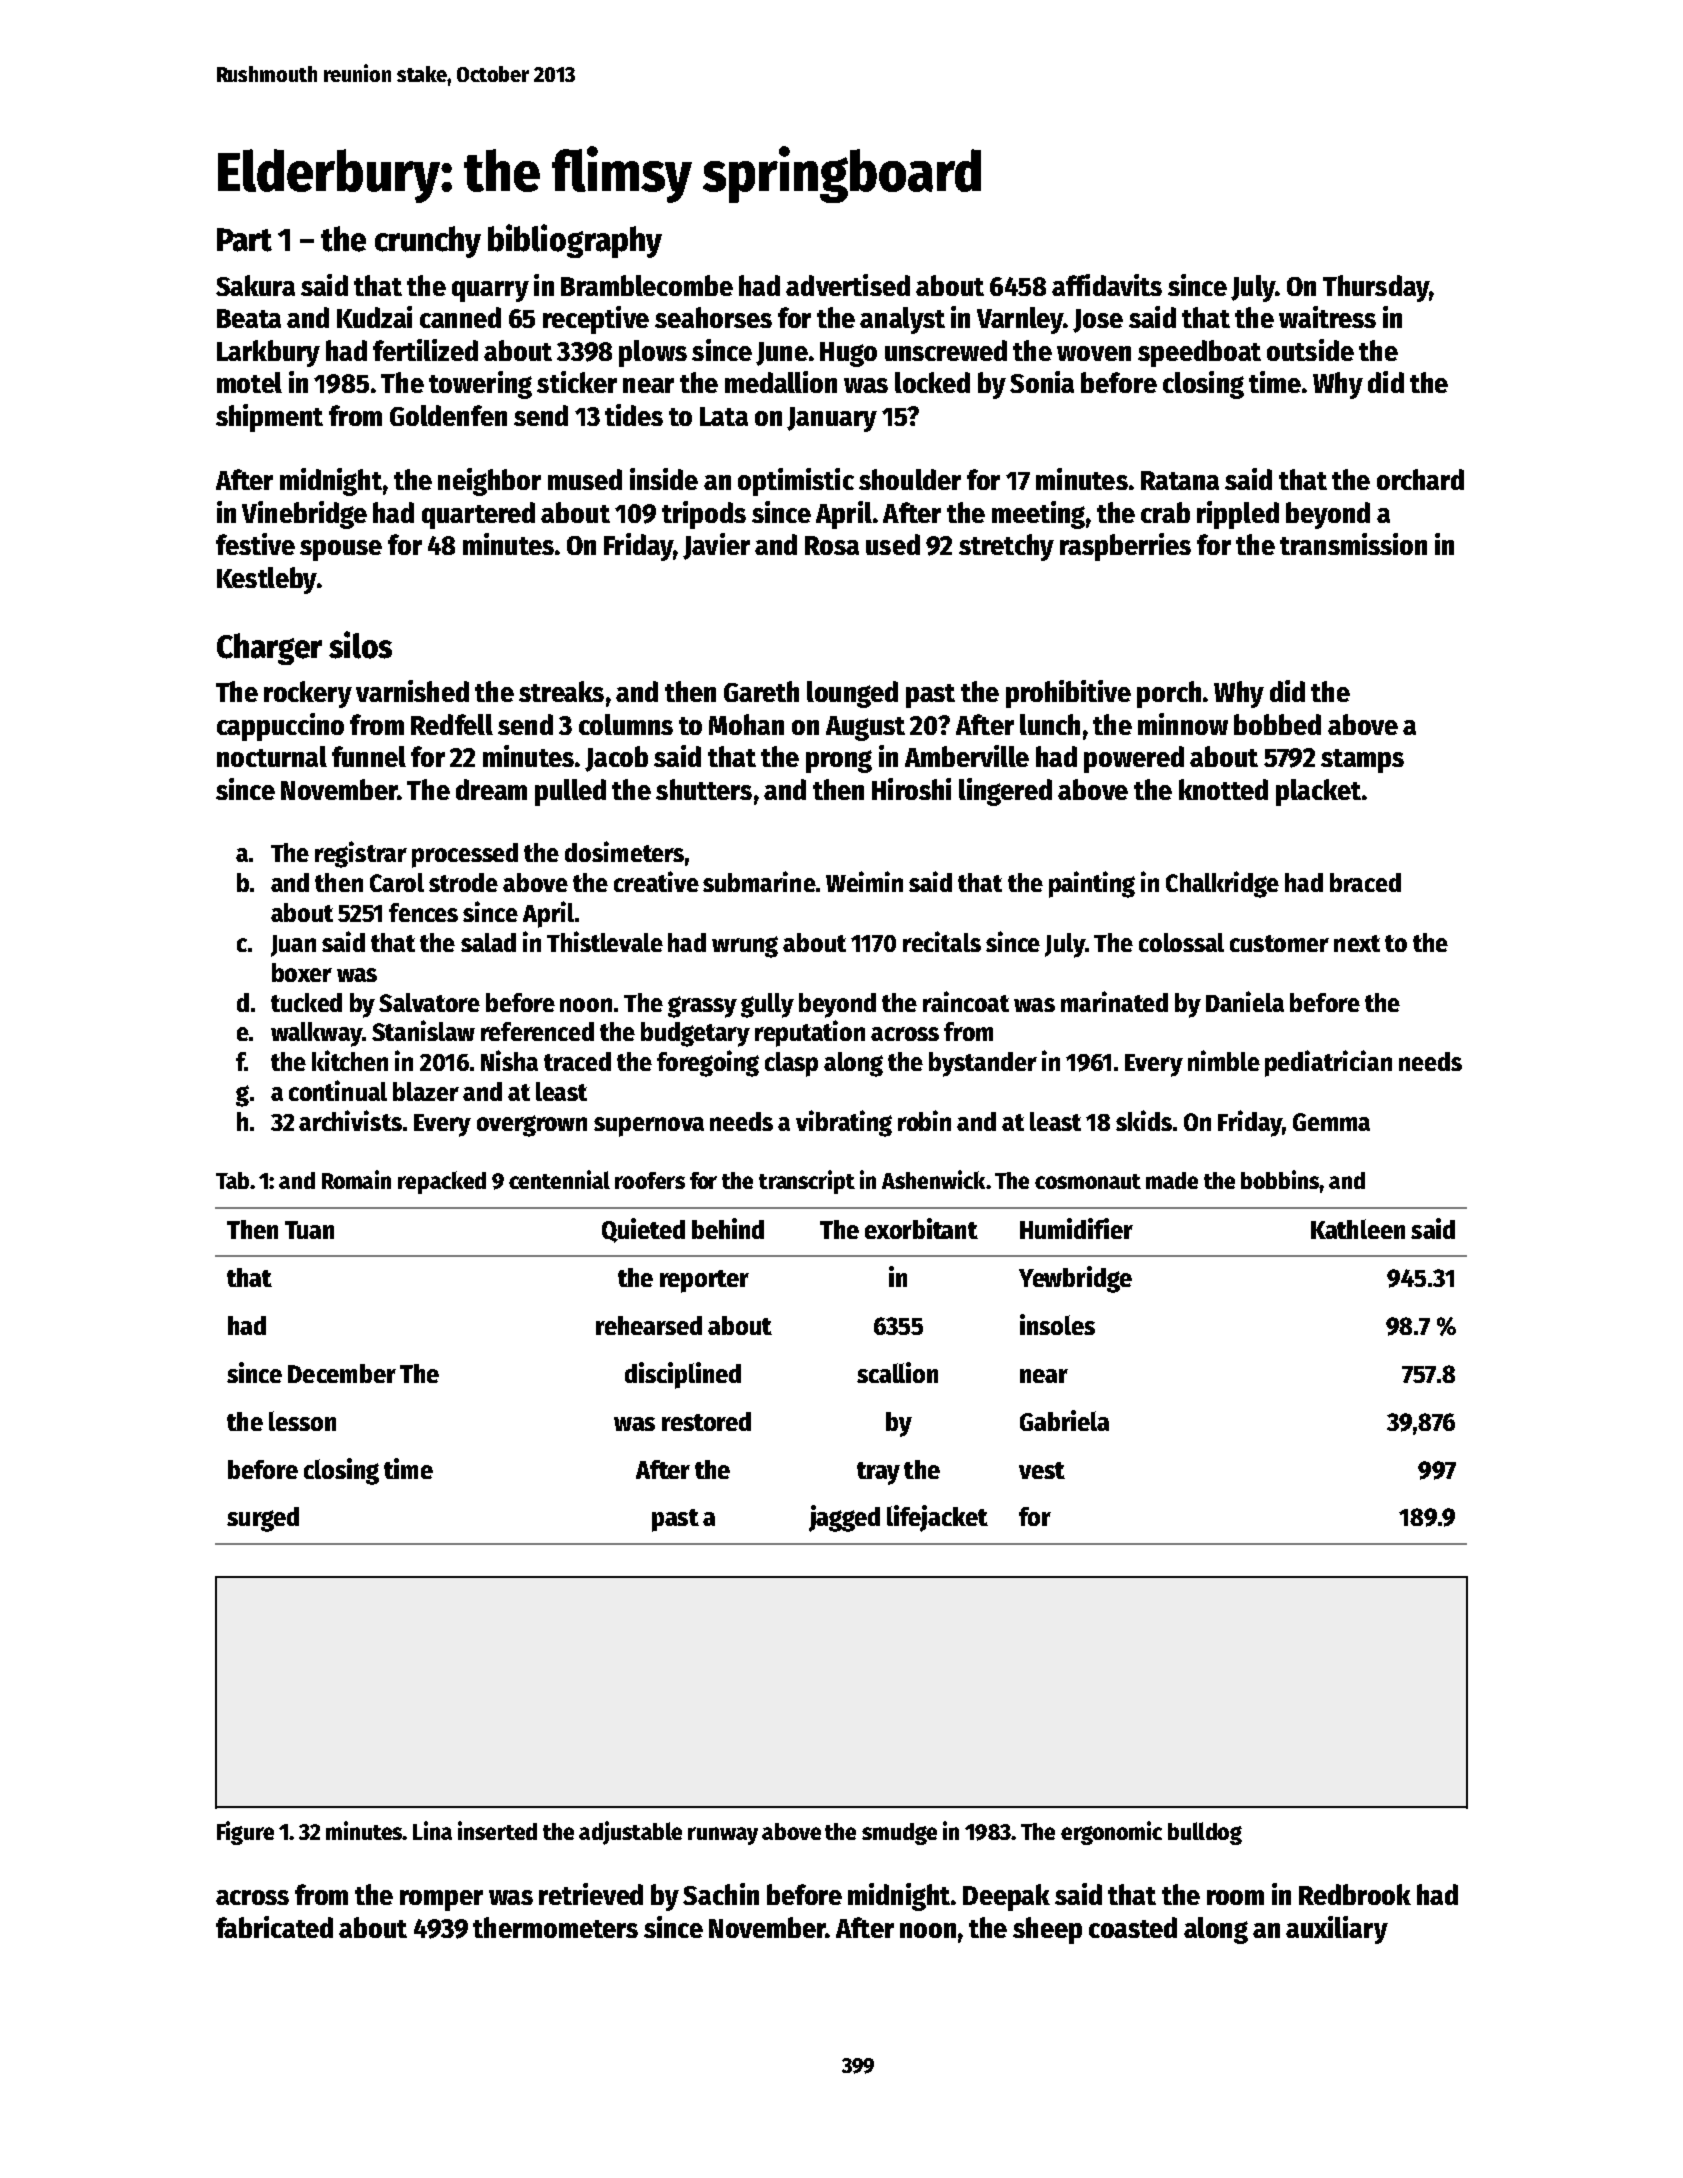 Image resolution: width=1683 pixels, height=2178 pixels. Describe the element at coordinates (497, 1830) in the screenshot. I see `inserted` at that location.
